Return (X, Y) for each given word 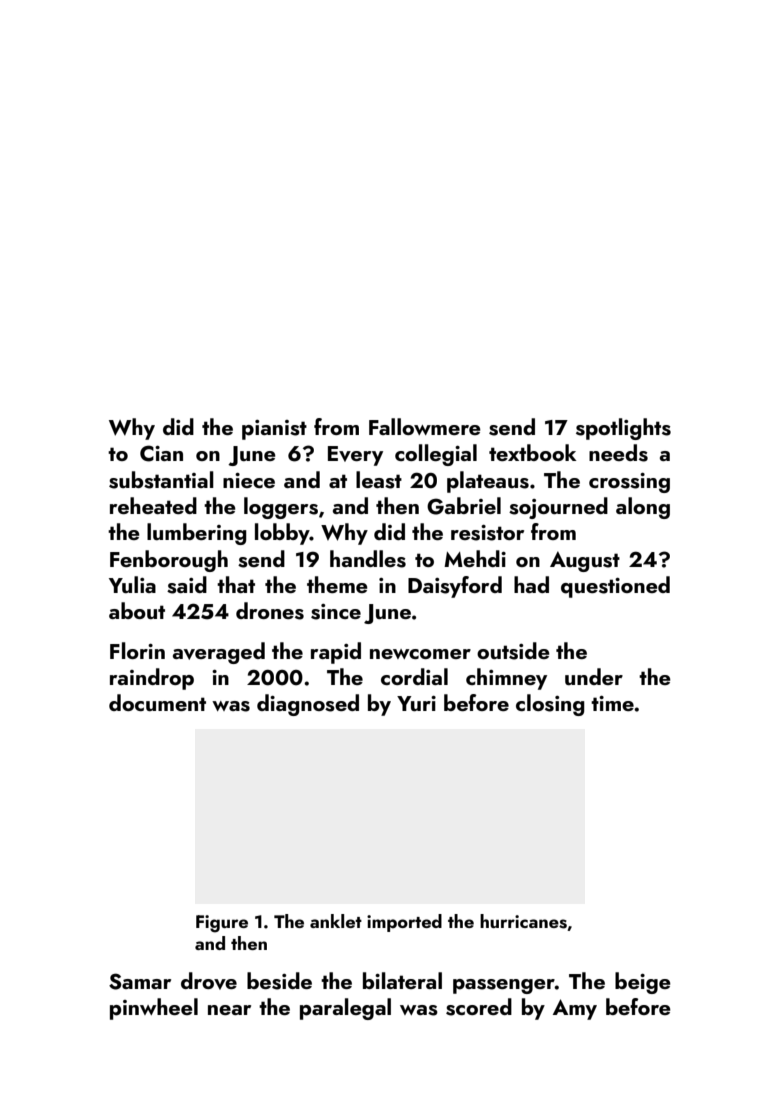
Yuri (416, 703)
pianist (274, 430)
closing (550, 705)
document (157, 702)
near (229, 1010)
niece (249, 480)
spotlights (623, 429)
